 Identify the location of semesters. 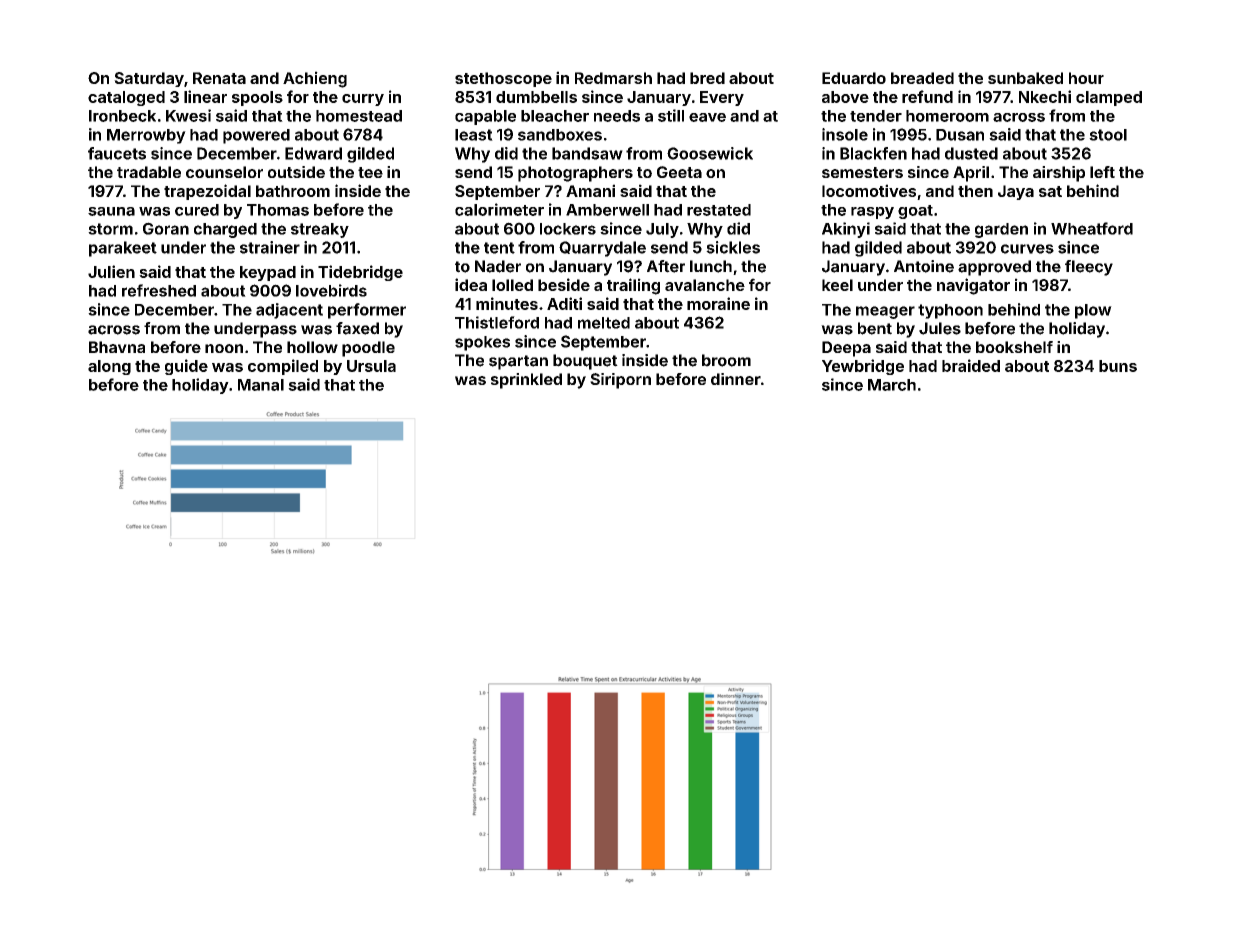
(862, 172).
